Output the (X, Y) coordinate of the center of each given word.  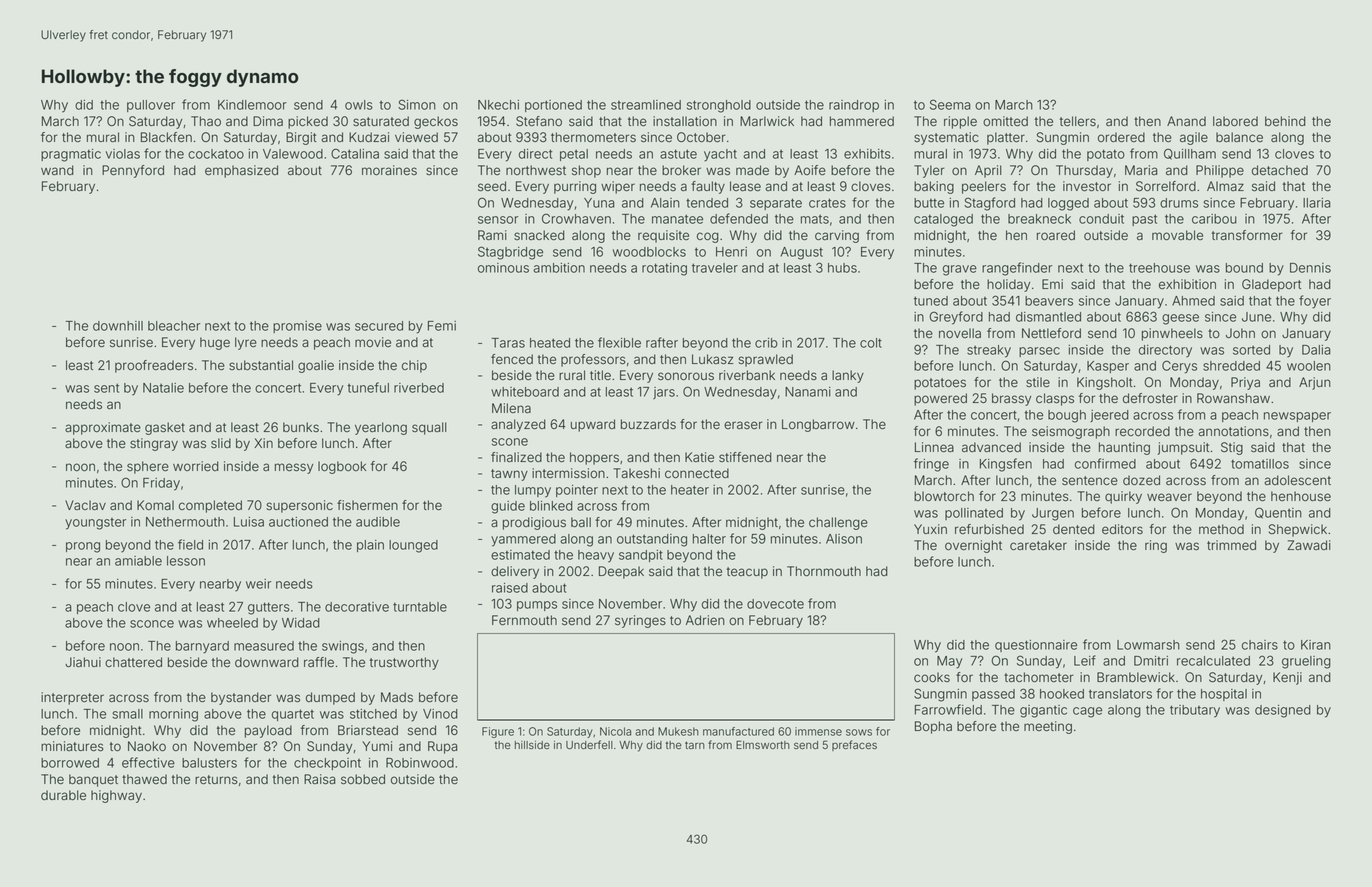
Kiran (1316, 645)
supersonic (299, 506)
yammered (523, 540)
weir (258, 584)
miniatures (72, 746)
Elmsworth (763, 745)
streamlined (646, 105)
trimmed (1231, 545)
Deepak (621, 572)
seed (492, 186)
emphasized (241, 171)
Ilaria (1316, 203)
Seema (950, 104)
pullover (151, 106)
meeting (1048, 727)
